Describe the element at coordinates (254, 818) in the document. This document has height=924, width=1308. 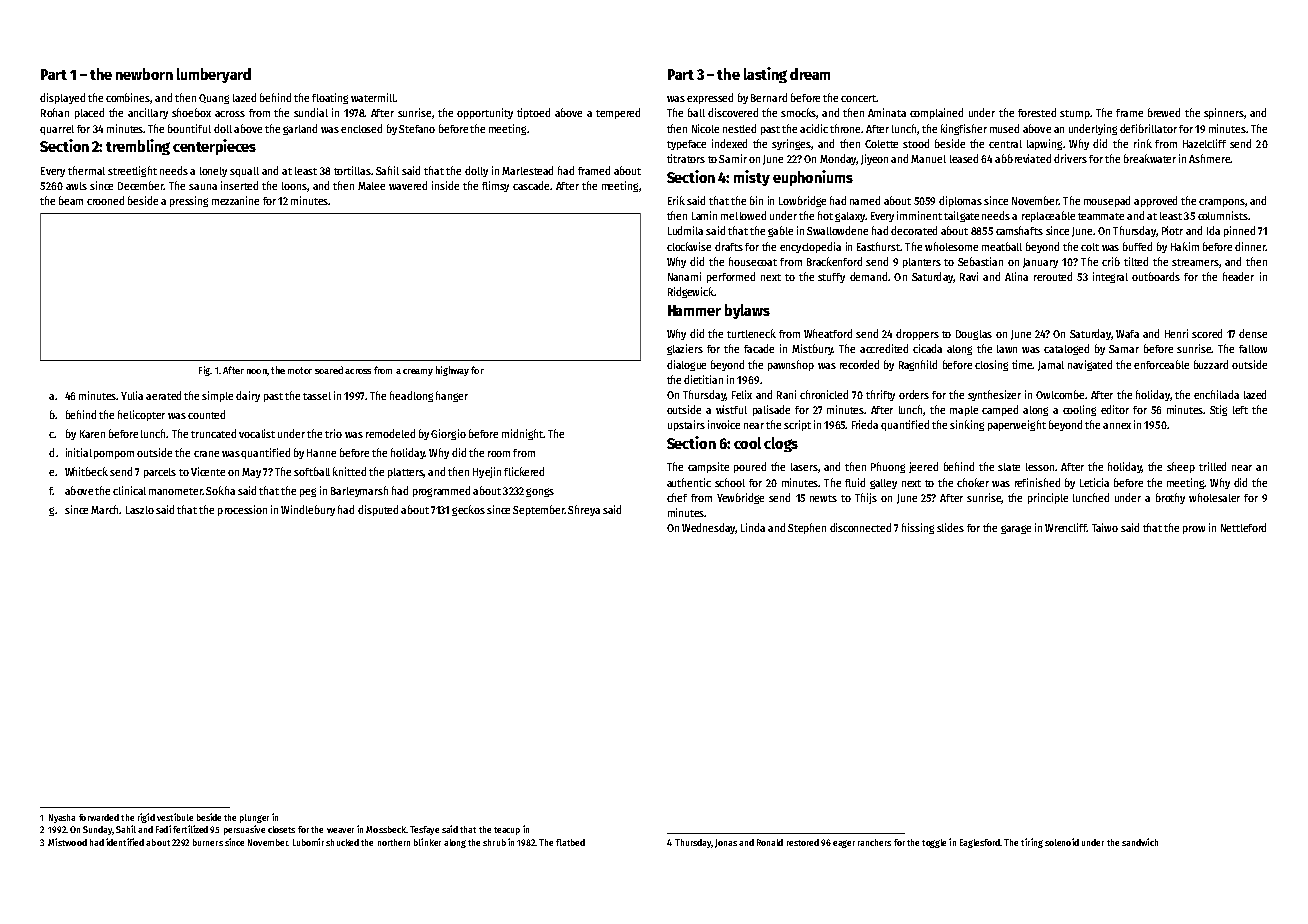
I see `plunger` at that location.
